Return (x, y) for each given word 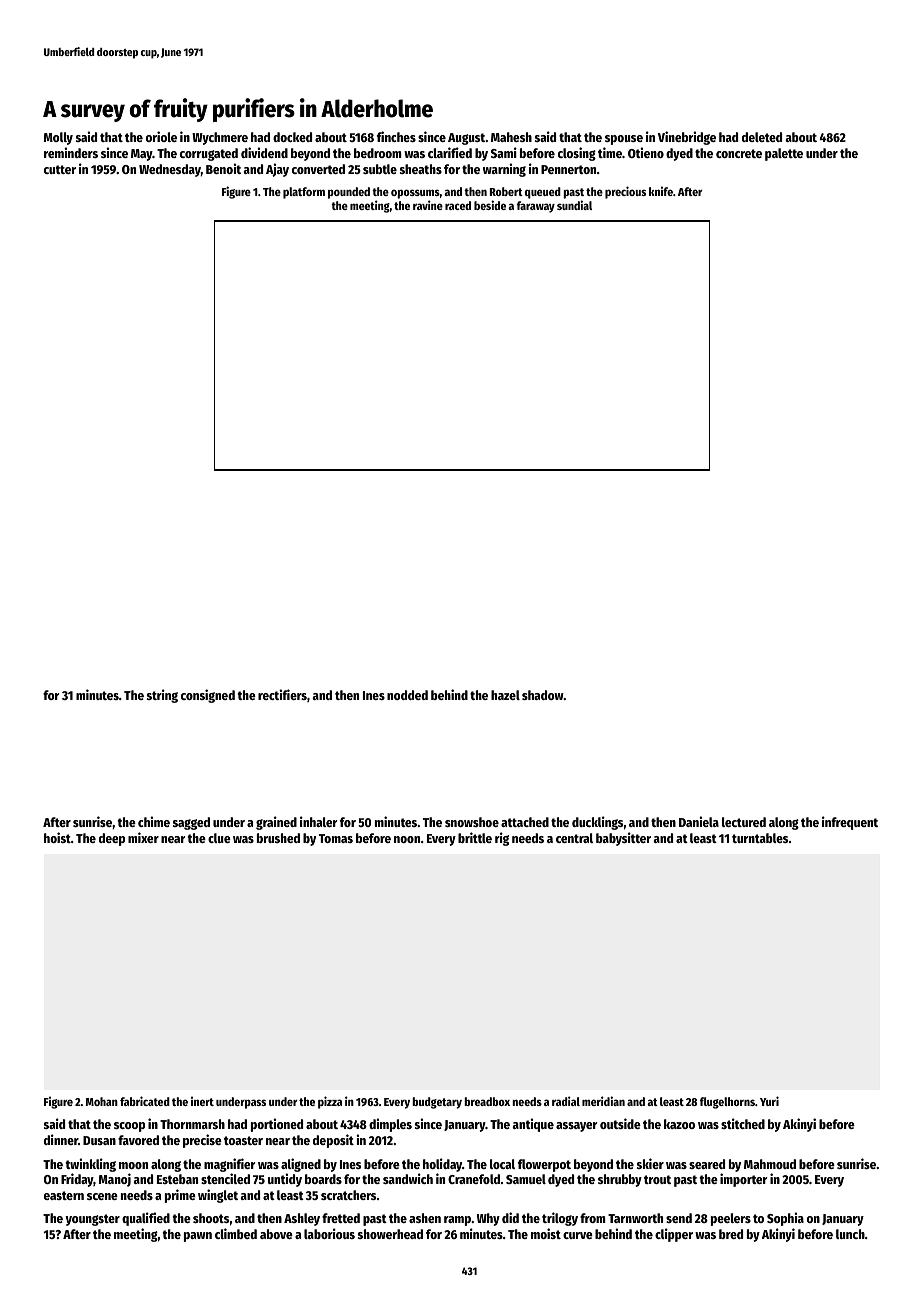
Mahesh (511, 137)
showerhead (390, 1234)
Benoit (223, 168)
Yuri (769, 1101)
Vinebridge (687, 138)
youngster (93, 1220)
